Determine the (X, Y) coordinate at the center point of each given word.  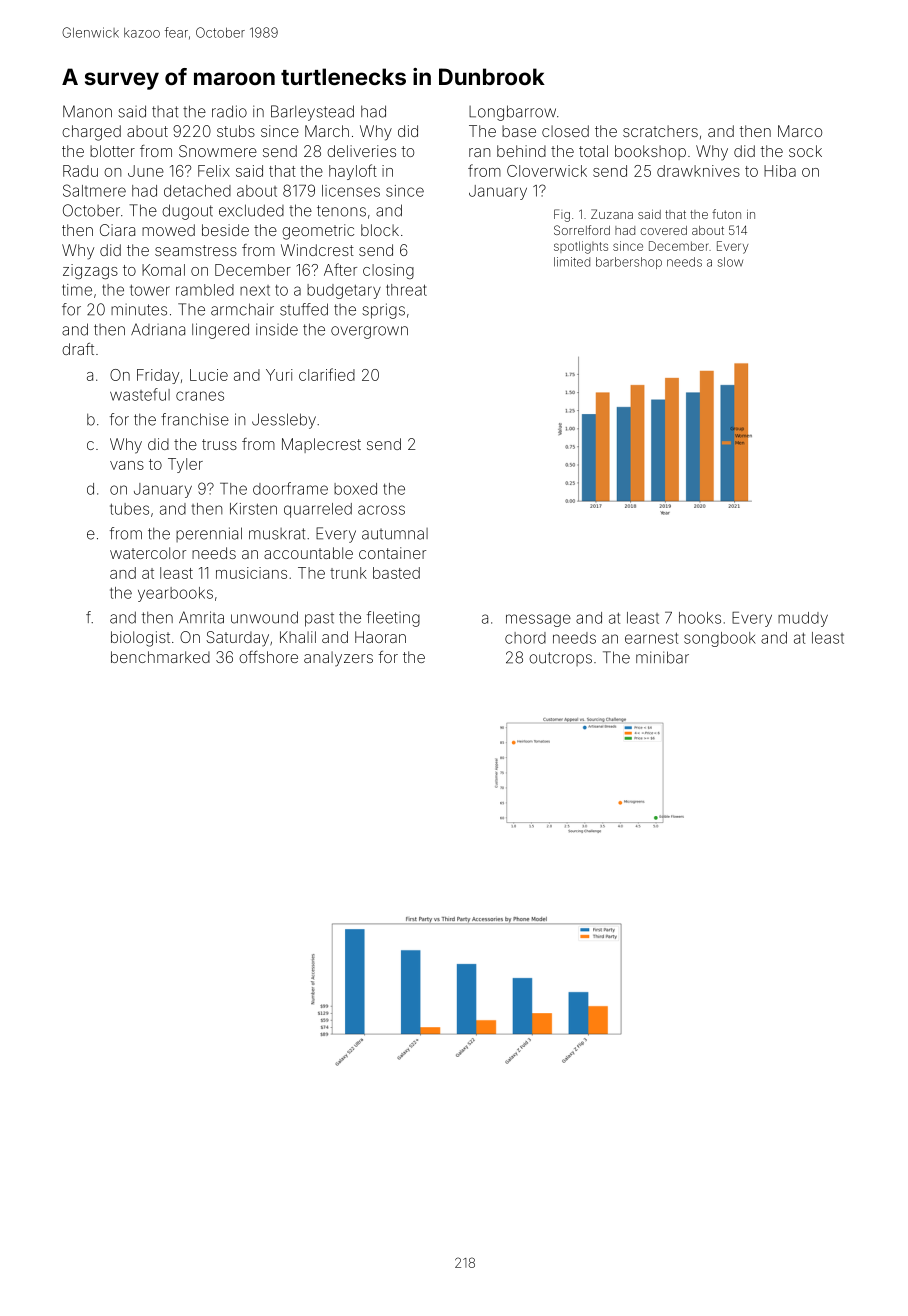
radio (229, 111)
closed (565, 131)
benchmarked (160, 657)
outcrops (560, 659)
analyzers (338, 659)
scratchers (660, 131)
